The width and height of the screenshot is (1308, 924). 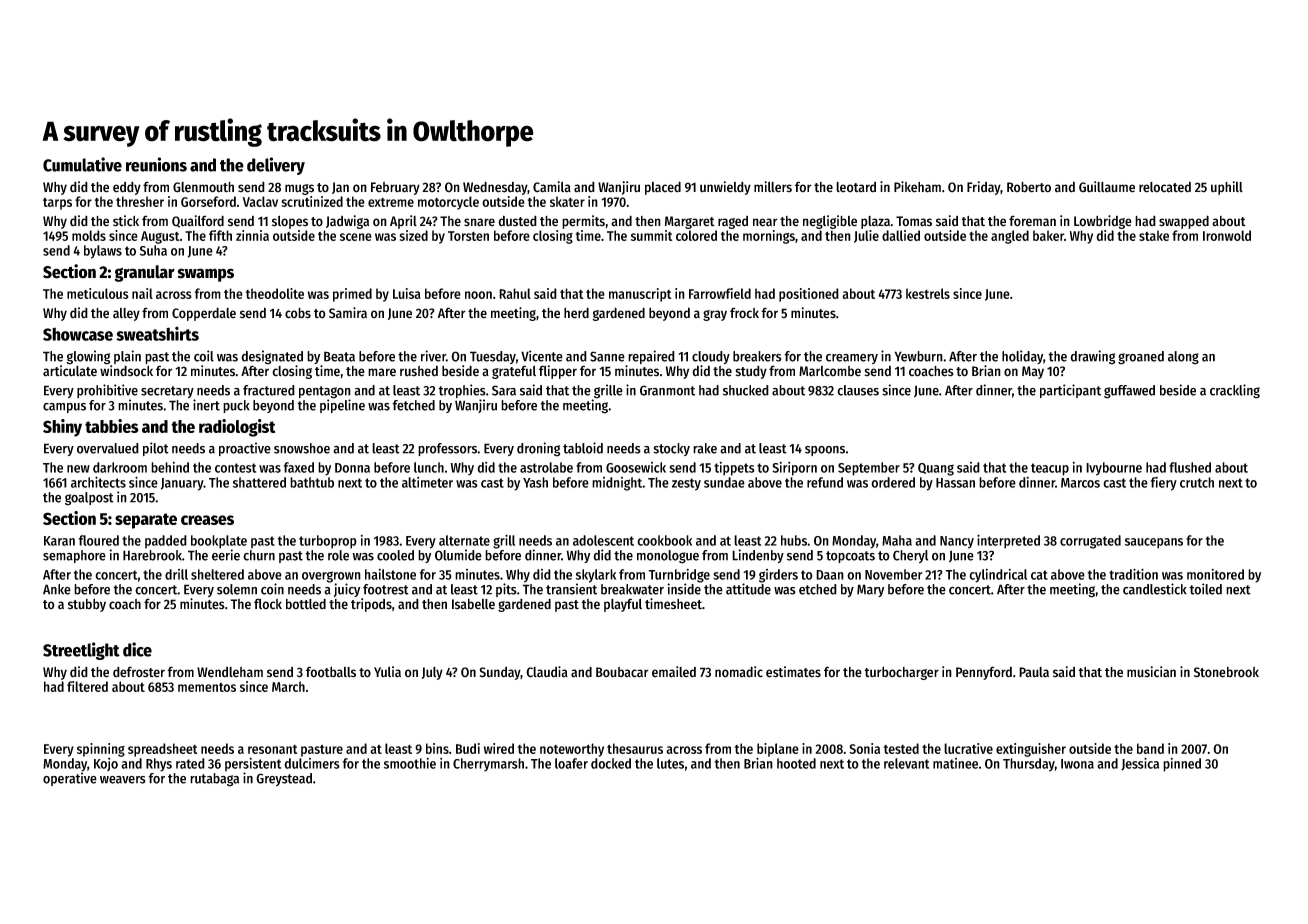 What do you see at coordinates (1227, 188) in the screenshot?
I see `uphill` at bounding box center [1227, 188].
